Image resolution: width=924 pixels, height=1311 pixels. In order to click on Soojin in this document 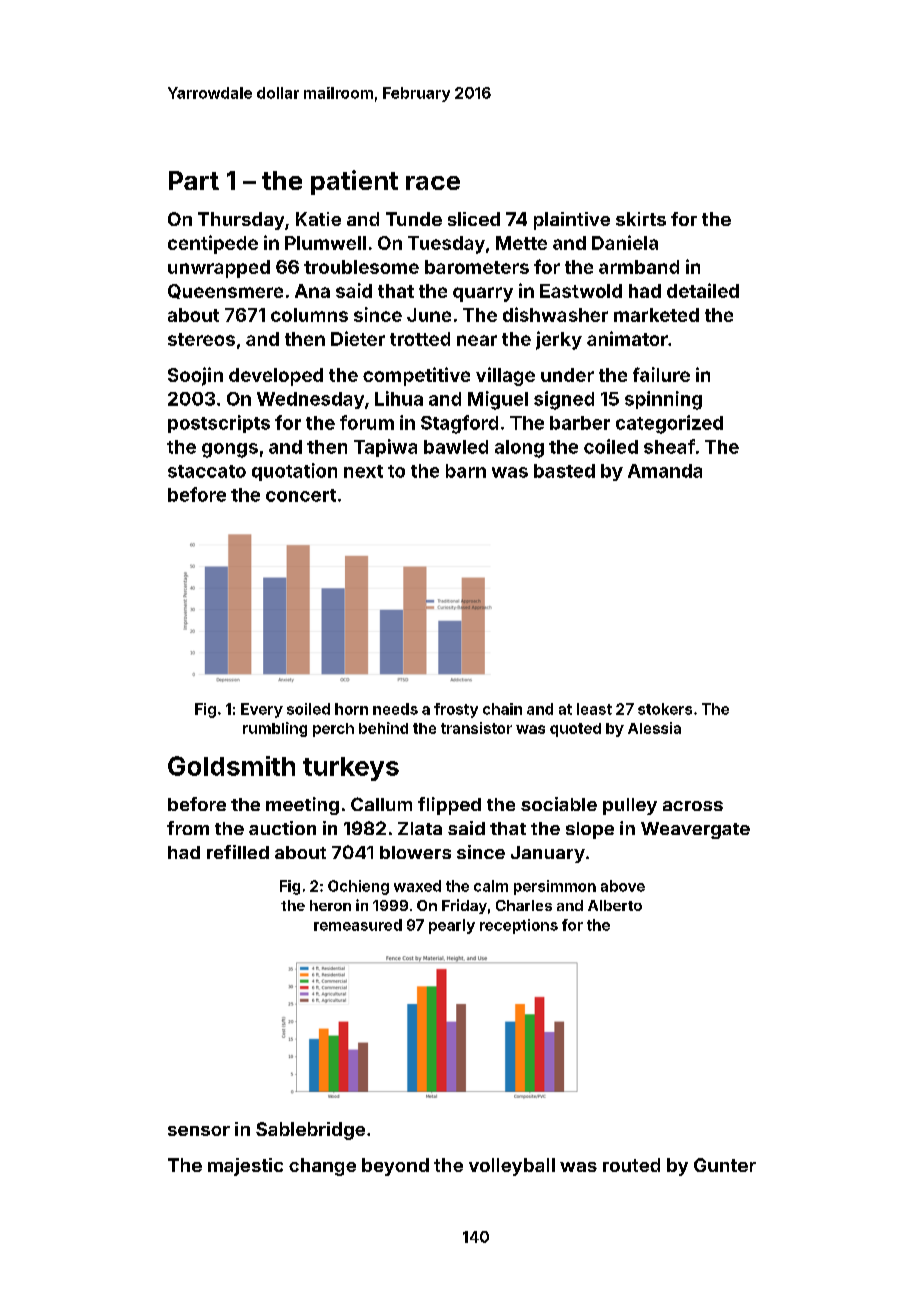, I will do `click(195, 376)`.
